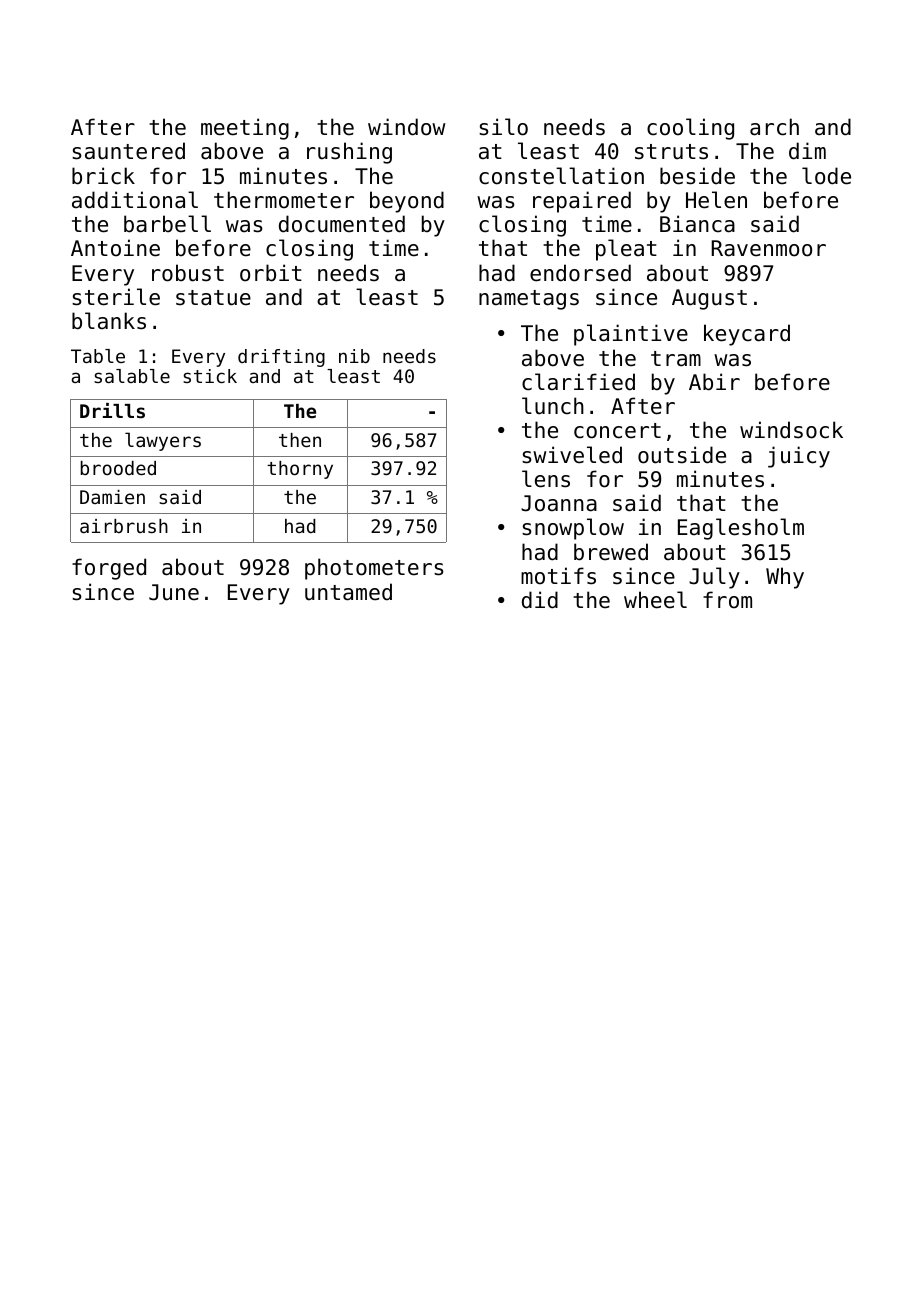 Image resolution: width=924 pixels, height=1311 pixels. I want to click on silo, so click(503, 127).
